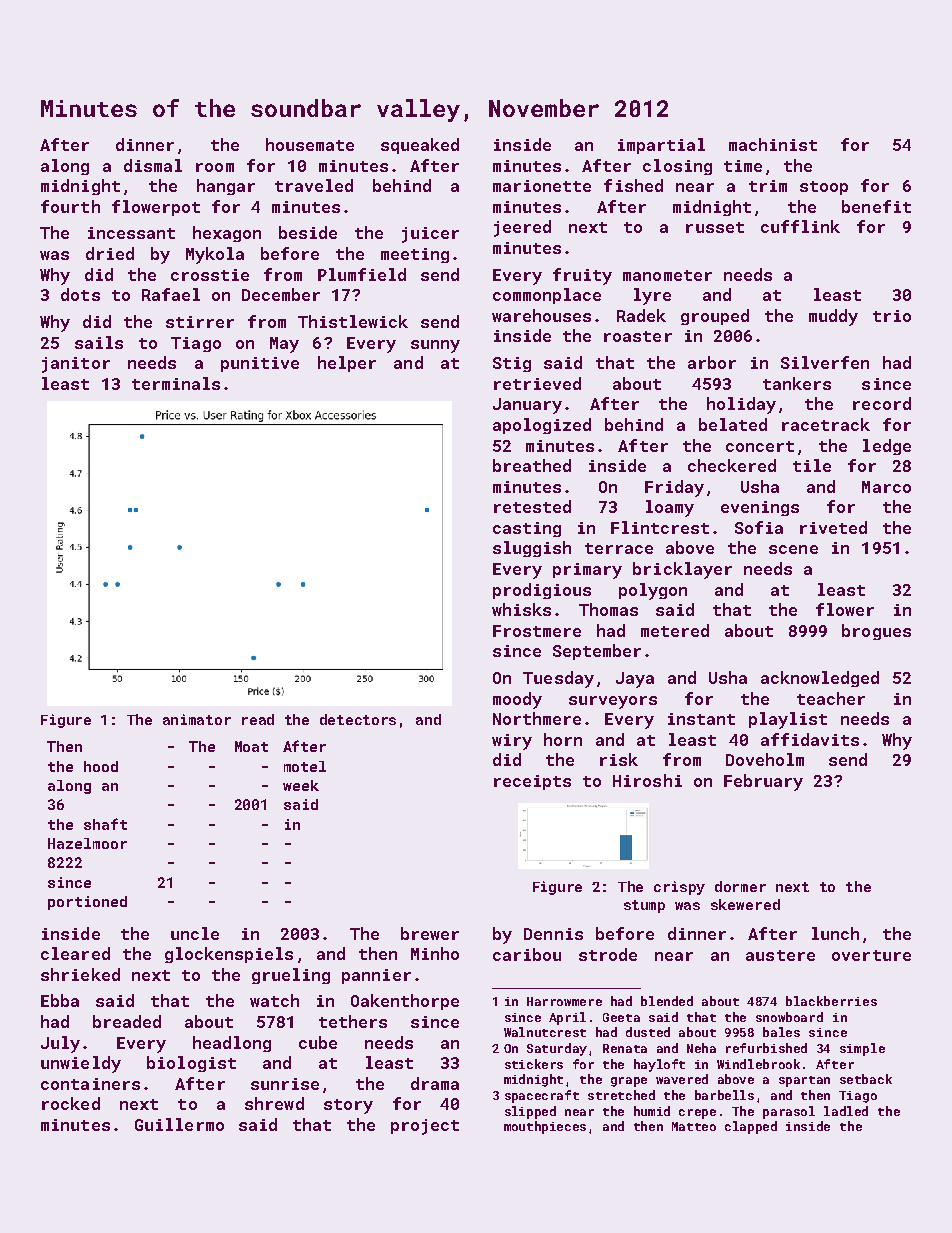  I want to click on affidavits, so click(810, 739).
